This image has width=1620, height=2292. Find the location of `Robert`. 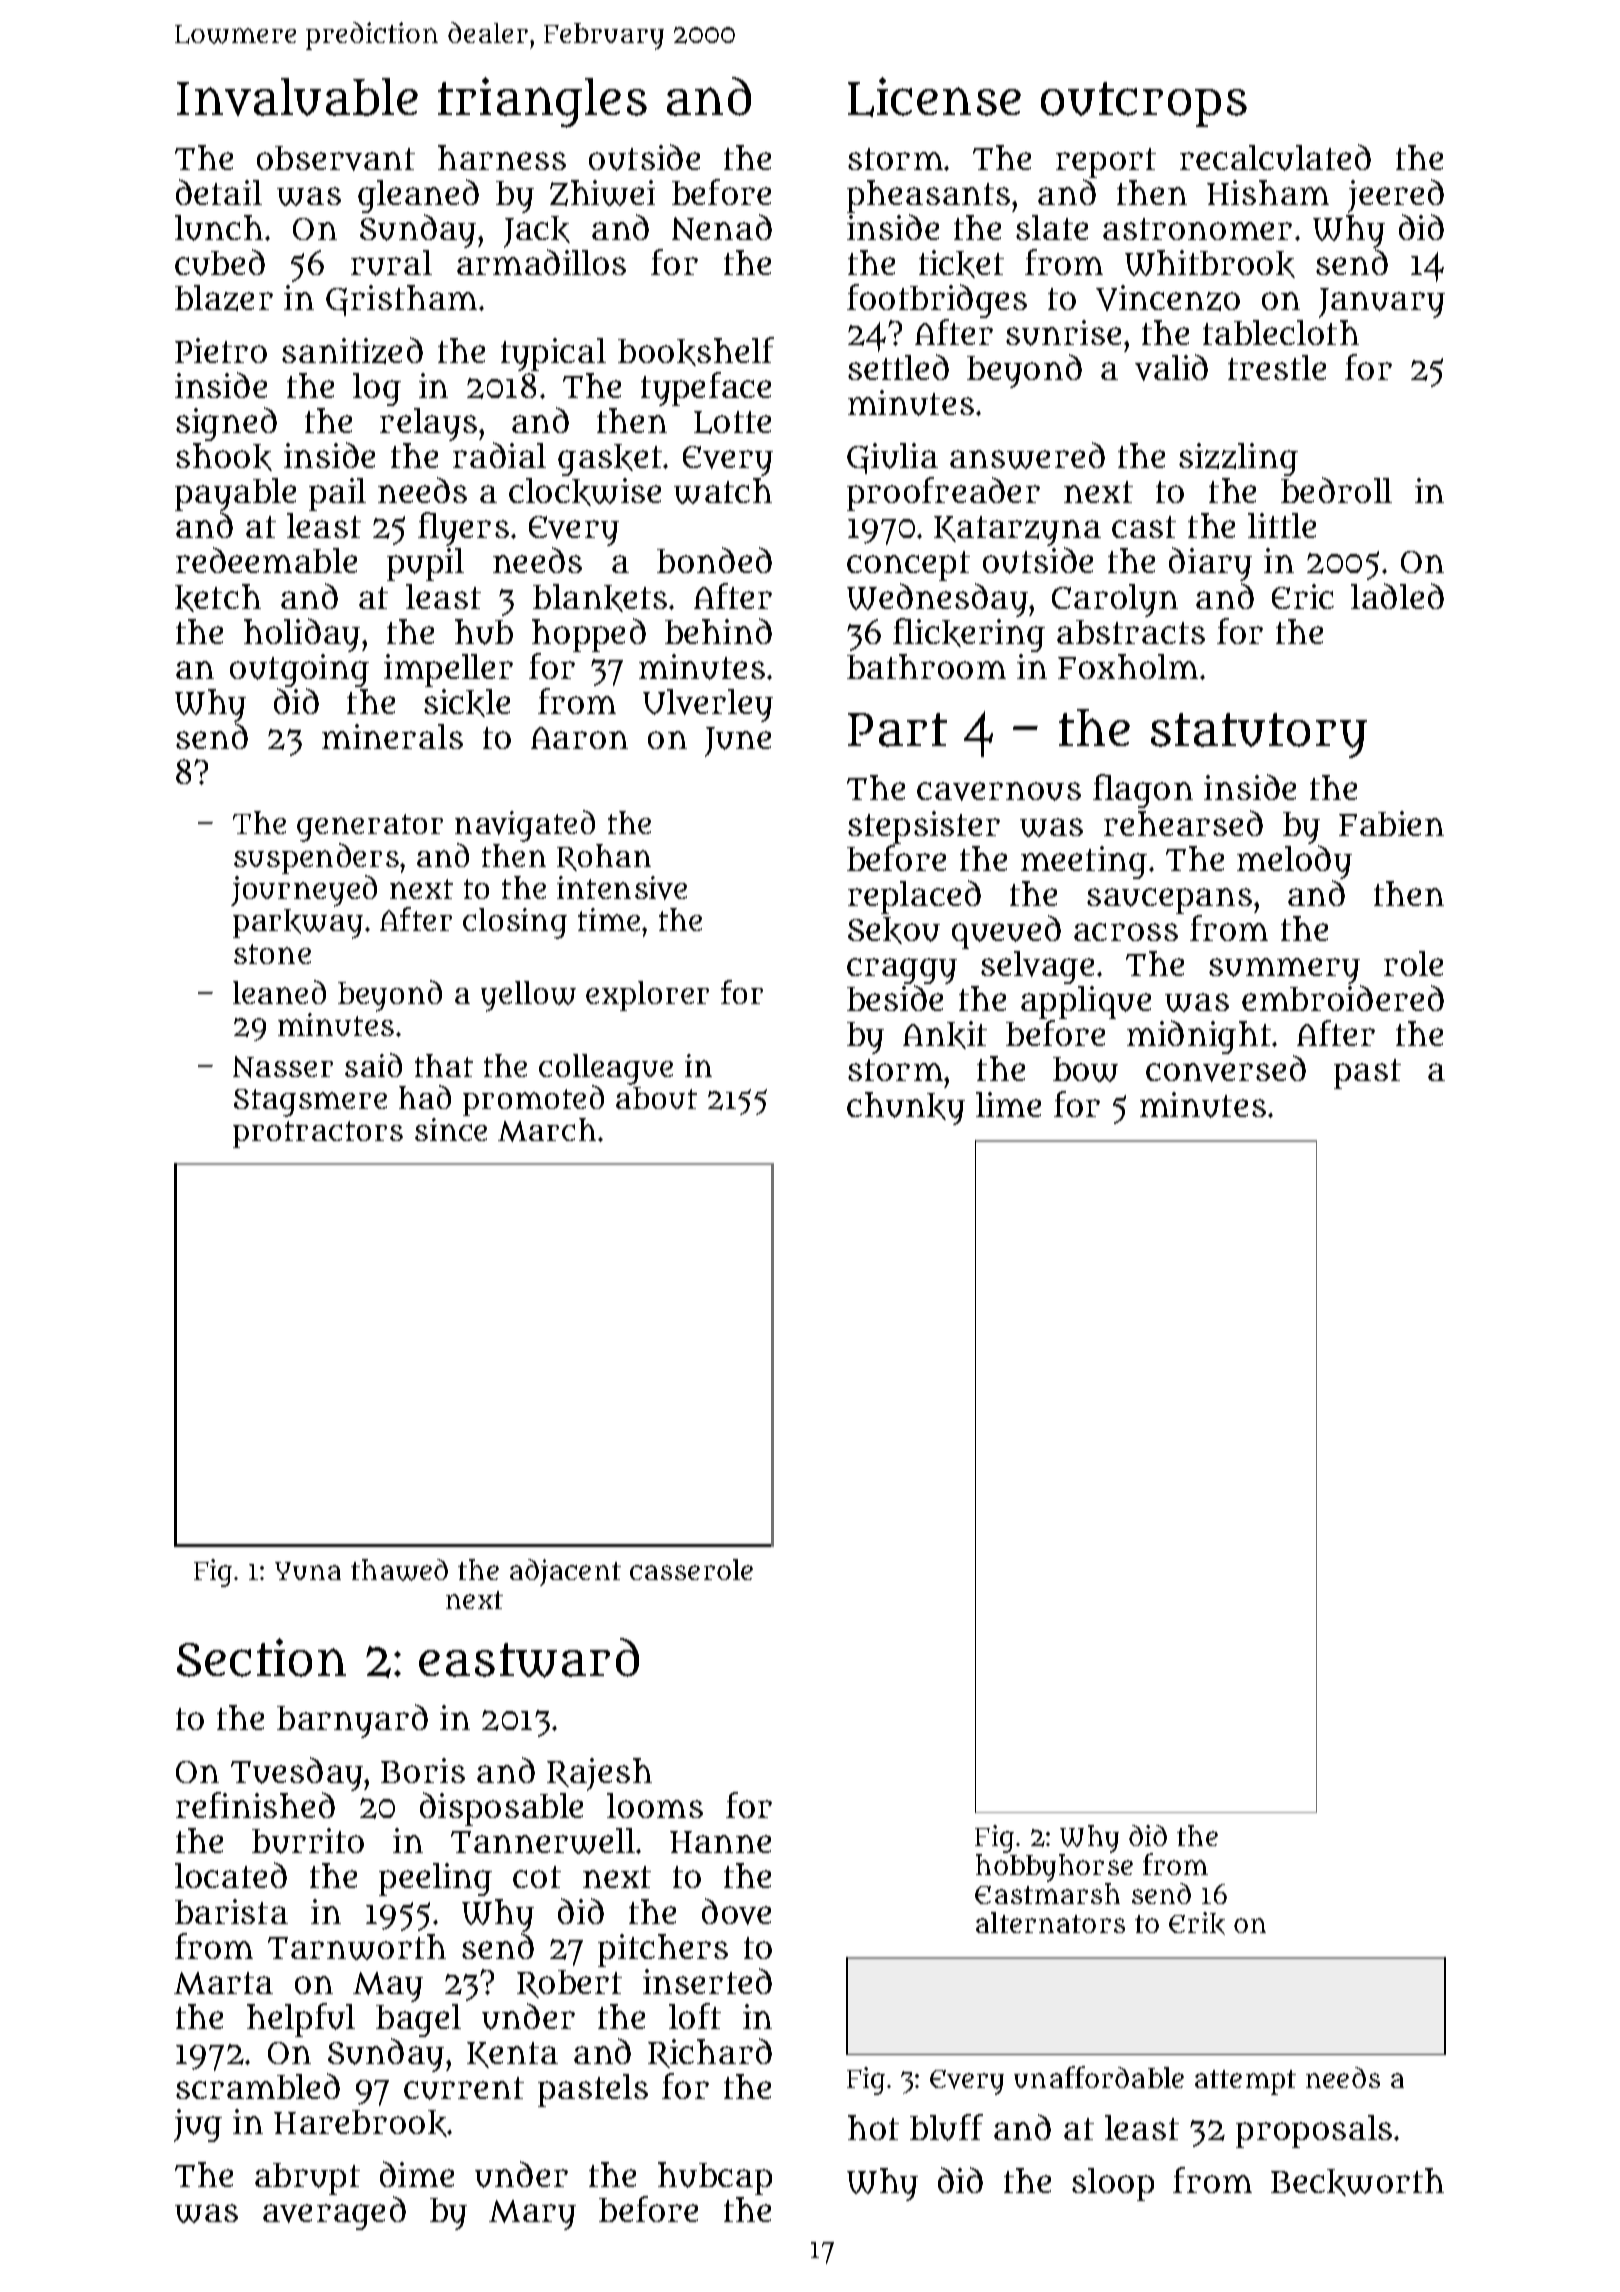

Robert is located at coordinates (569, 1984).
